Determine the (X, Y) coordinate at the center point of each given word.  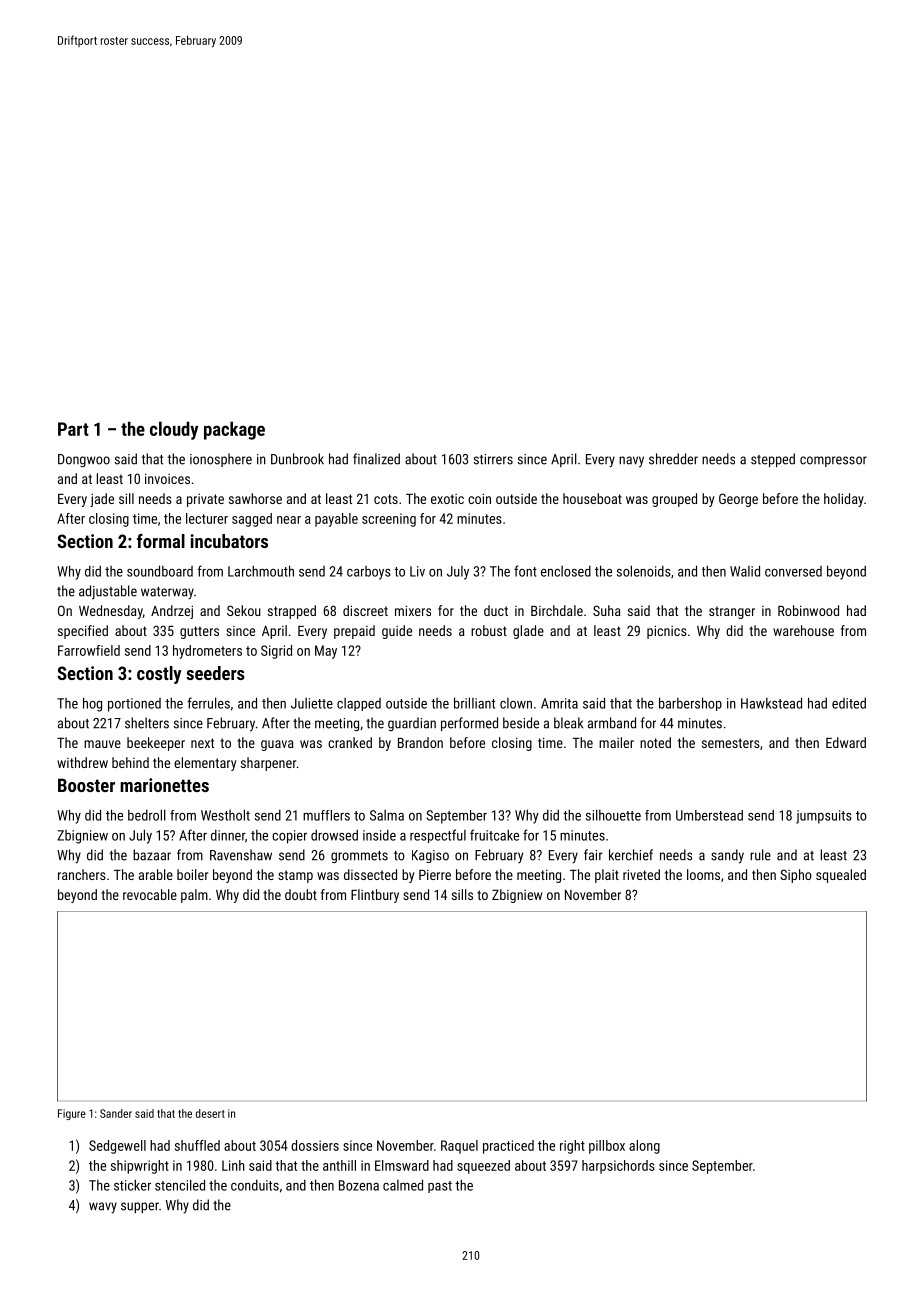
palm (194, 896)
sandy (727, 856)
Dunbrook (297, 459)
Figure (72, 1114)
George (738, 500)
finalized (376, 459)
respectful (438, 836)
